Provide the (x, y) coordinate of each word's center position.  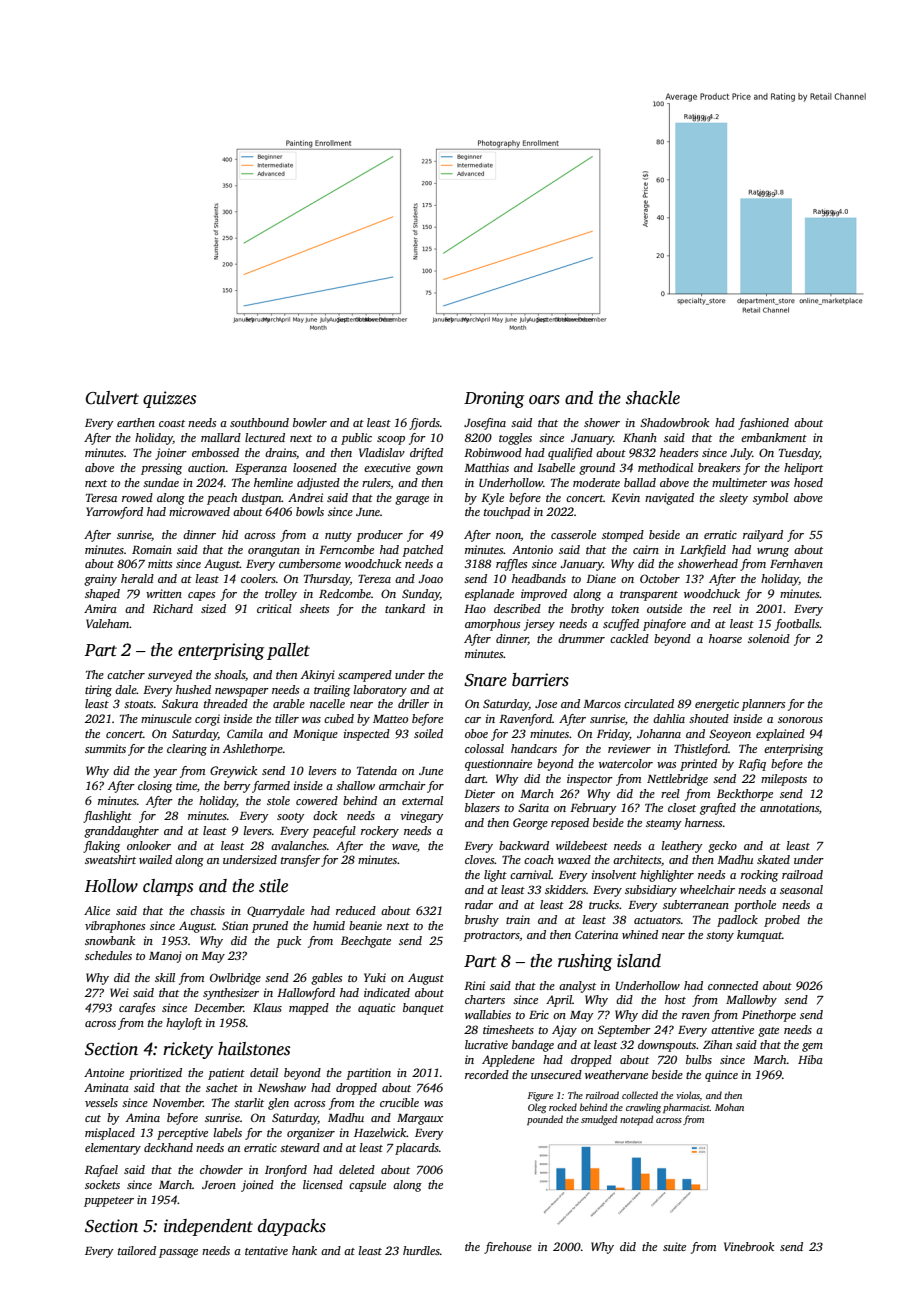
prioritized (155, 1074)
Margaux (420, 1119)
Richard (173, 608)
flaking (101, 847)
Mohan (729, 1107)
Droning (494, 399)
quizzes (169, 399)
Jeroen (219, 1185)
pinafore (664, 625)
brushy (482, 921)
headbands (539, 578)
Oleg (537, 1108)
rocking (759, 876)
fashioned (763, 424)
